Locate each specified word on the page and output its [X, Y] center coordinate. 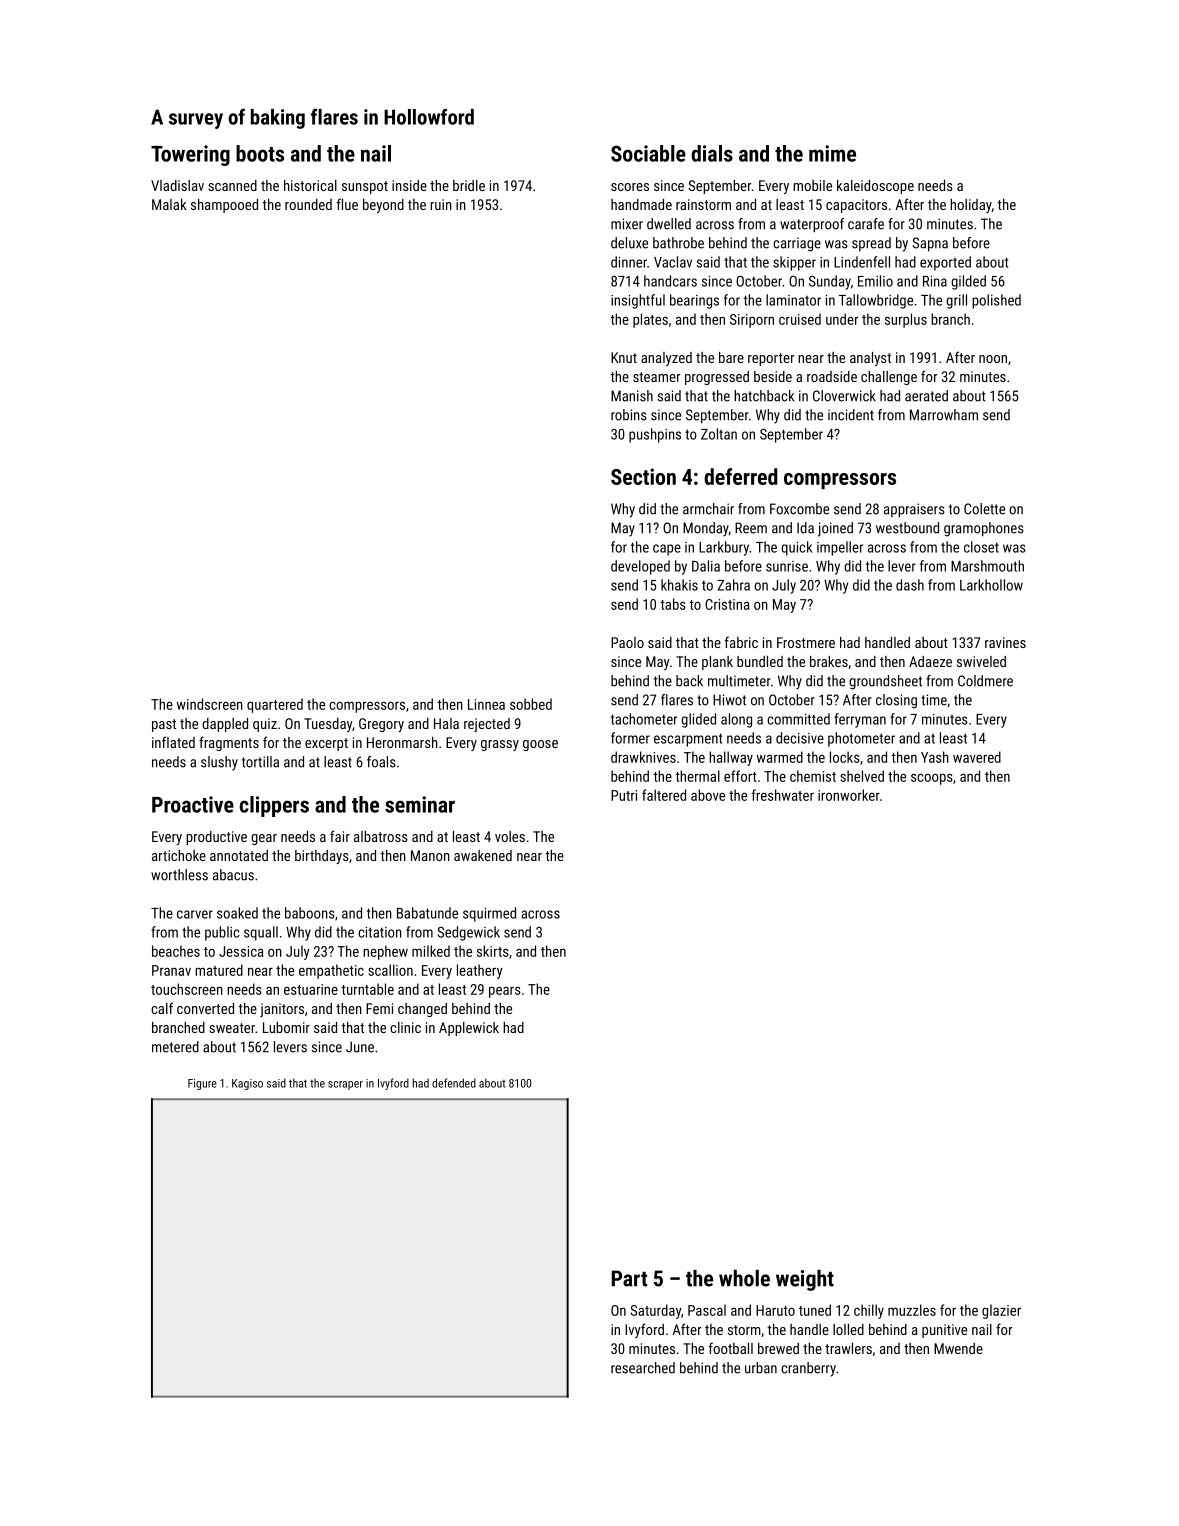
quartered [275, 705]
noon [993, 359]
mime [832, 153]
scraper [345, 1085]
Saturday [655, 1311]
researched [643, 1368]
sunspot [365, 187]
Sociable [648, 153]
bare [731, 357]
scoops [932, 779]
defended [454, 1083]
